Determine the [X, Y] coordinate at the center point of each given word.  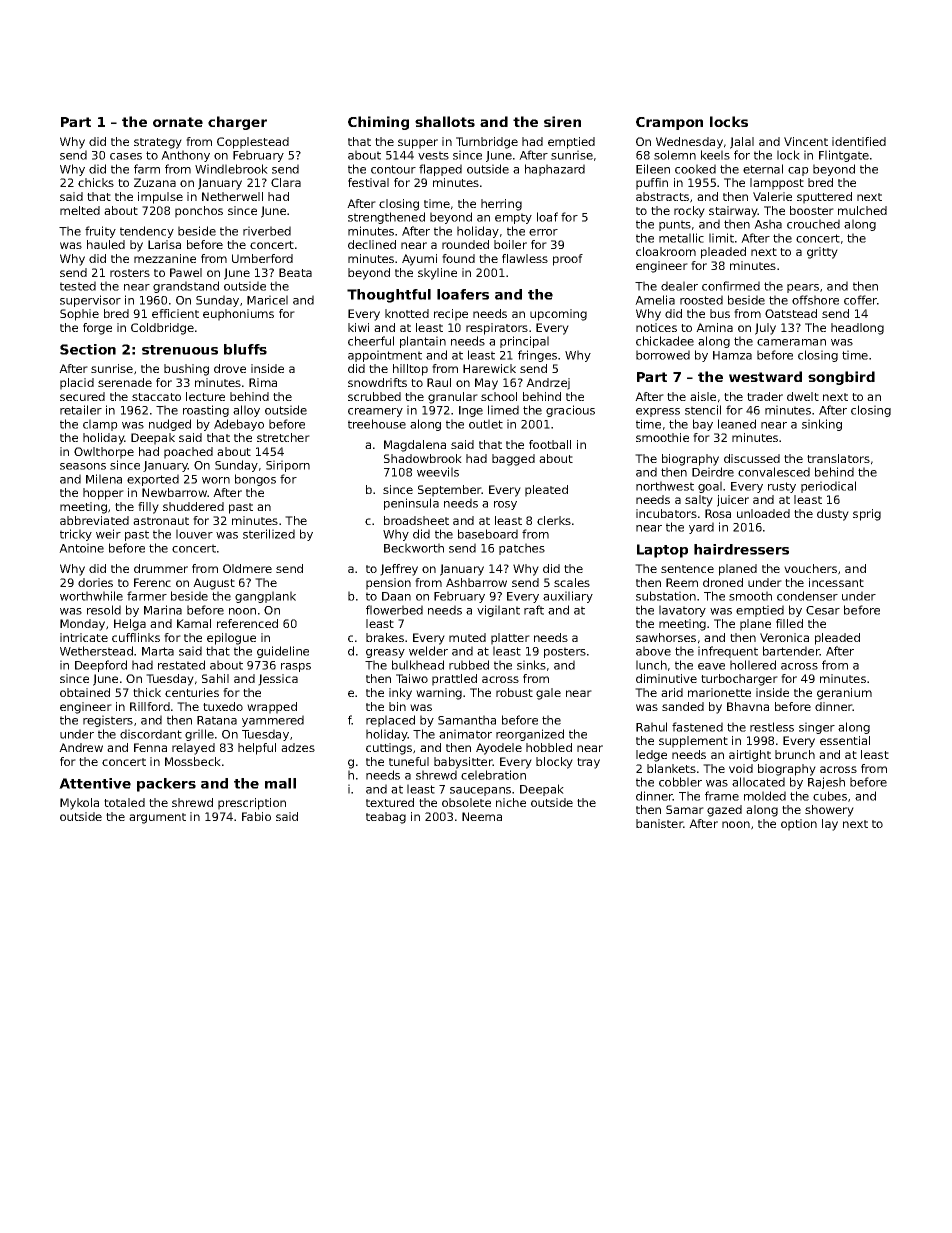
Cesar [823, 610]
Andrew [81, 747]
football [550, 444]
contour [393, 169]
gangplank [265, 597]
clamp [100, 425]
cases [126, 156]
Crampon [669, 123]
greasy [385, 653]
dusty [833, 515]
